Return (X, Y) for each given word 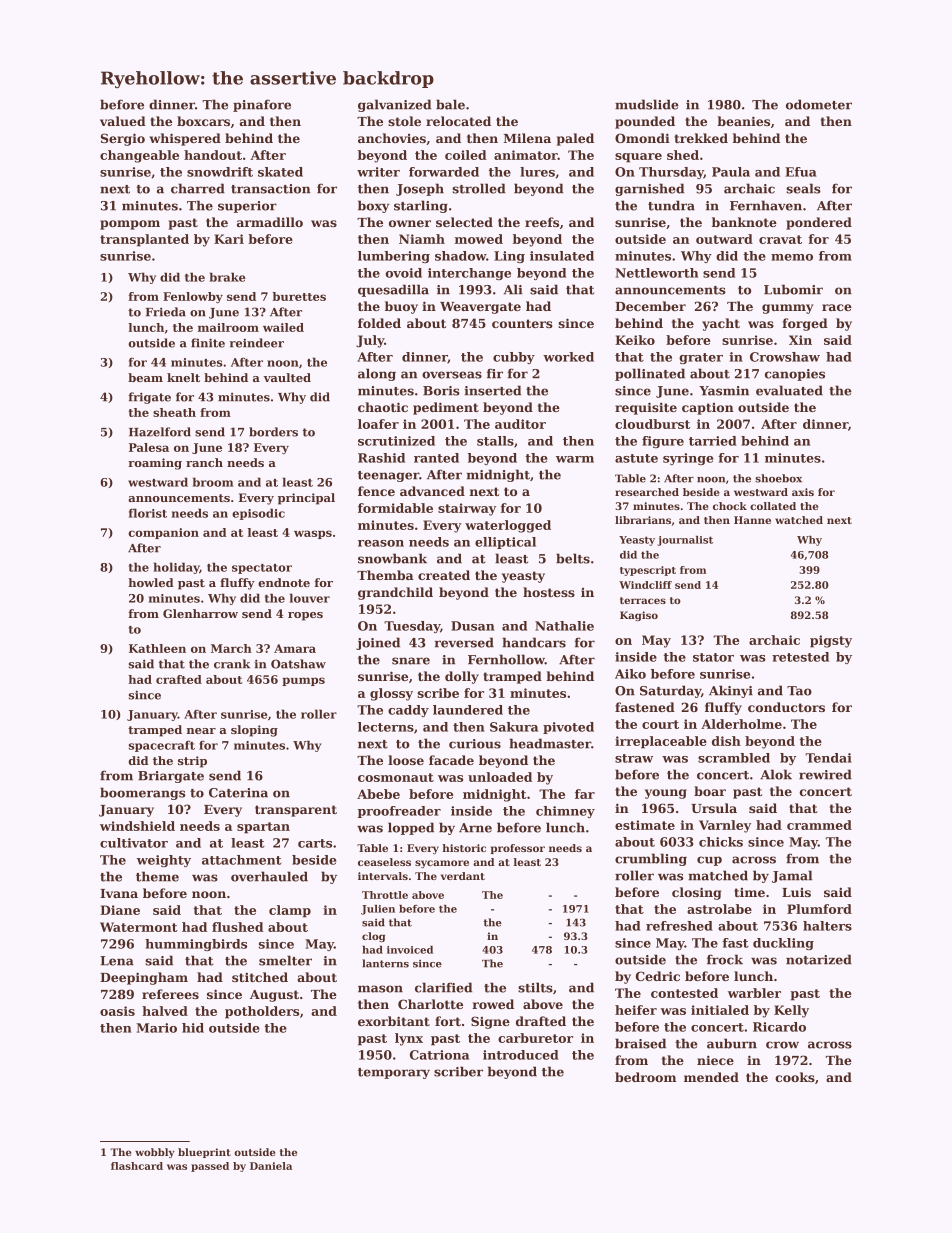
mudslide (647, 104)
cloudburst (652, 424)
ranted (436, 458)
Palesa (149, 447)
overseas (452, 375)
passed (210, 1167)
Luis (796, 892)
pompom (130, 225)
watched (799, 520)
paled (575, 139)
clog (373, 937)
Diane (120, 910)
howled (151, 582)
